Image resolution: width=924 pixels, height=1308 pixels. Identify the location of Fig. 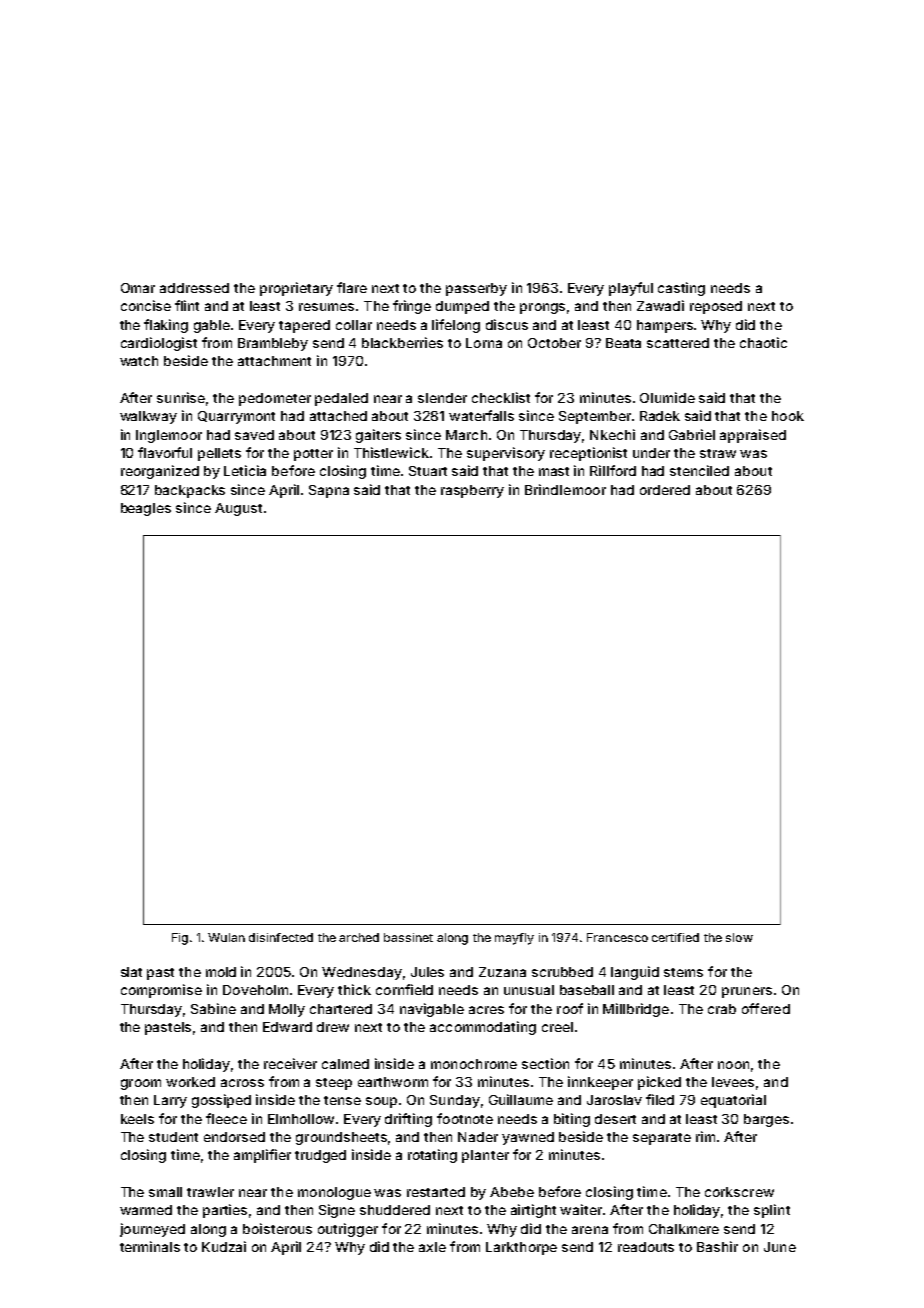
(180, 939).
